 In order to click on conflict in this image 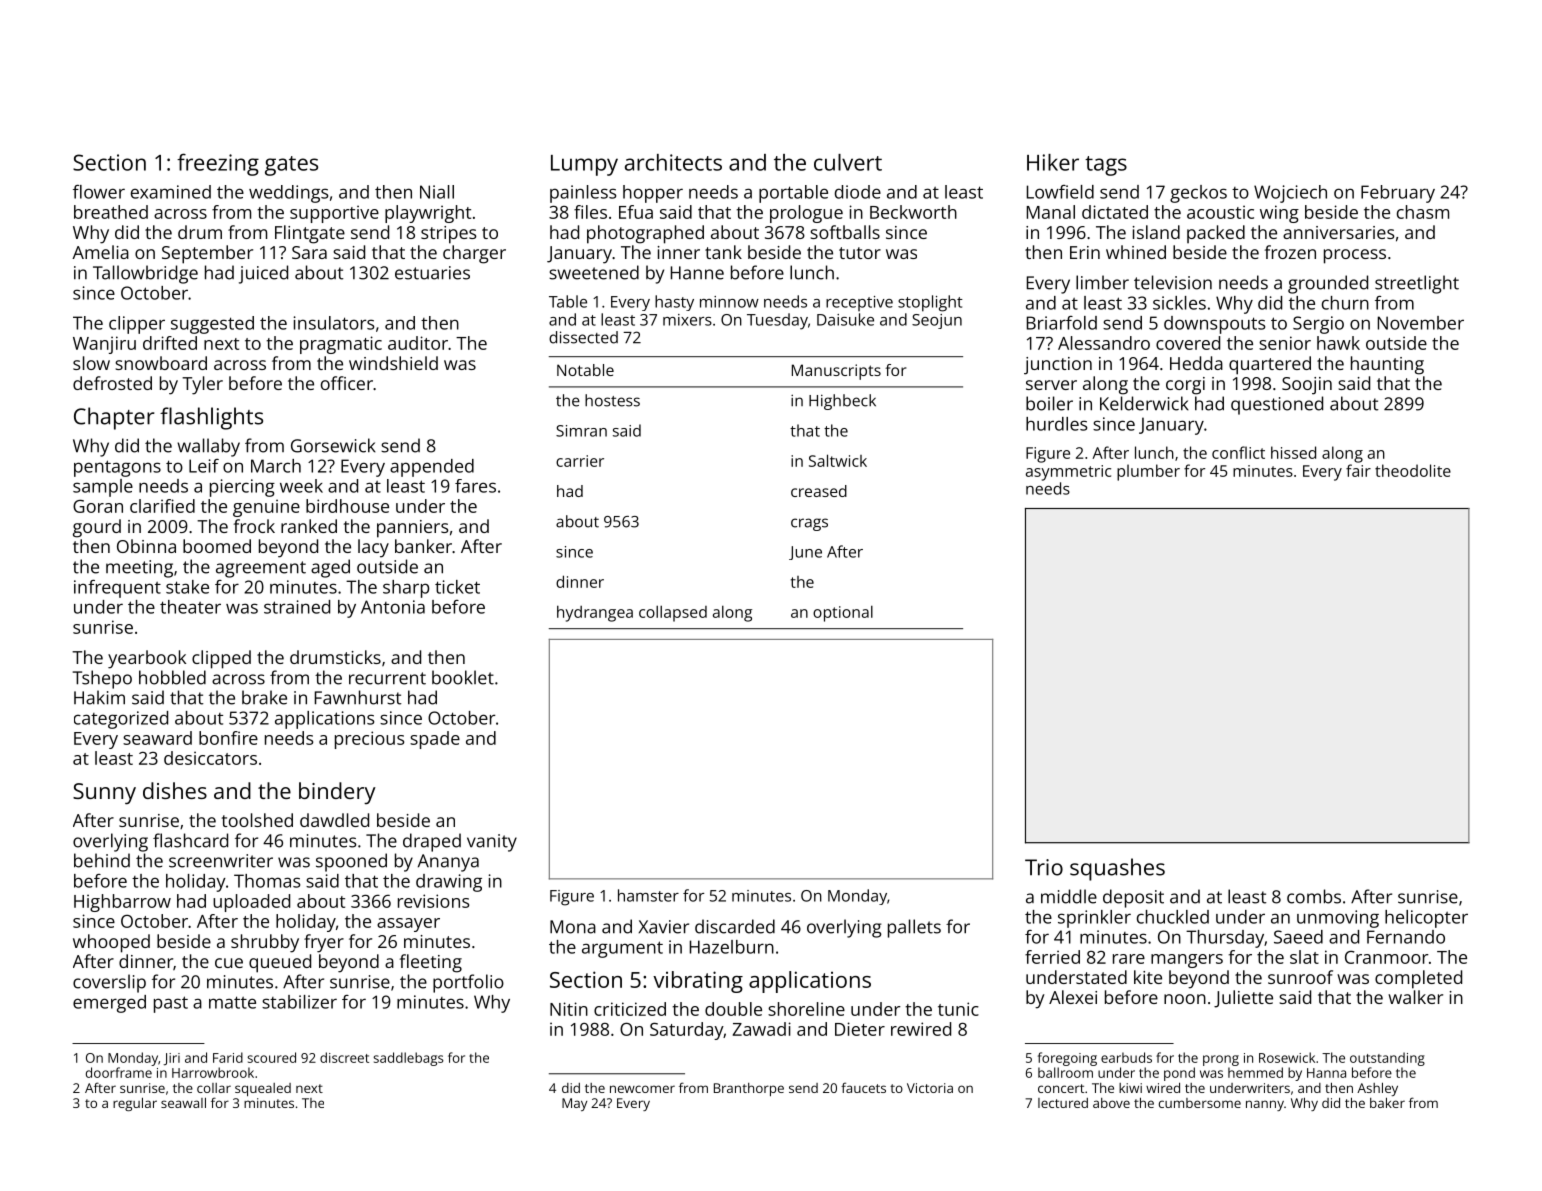, I will do `click(1238, 452)`.
